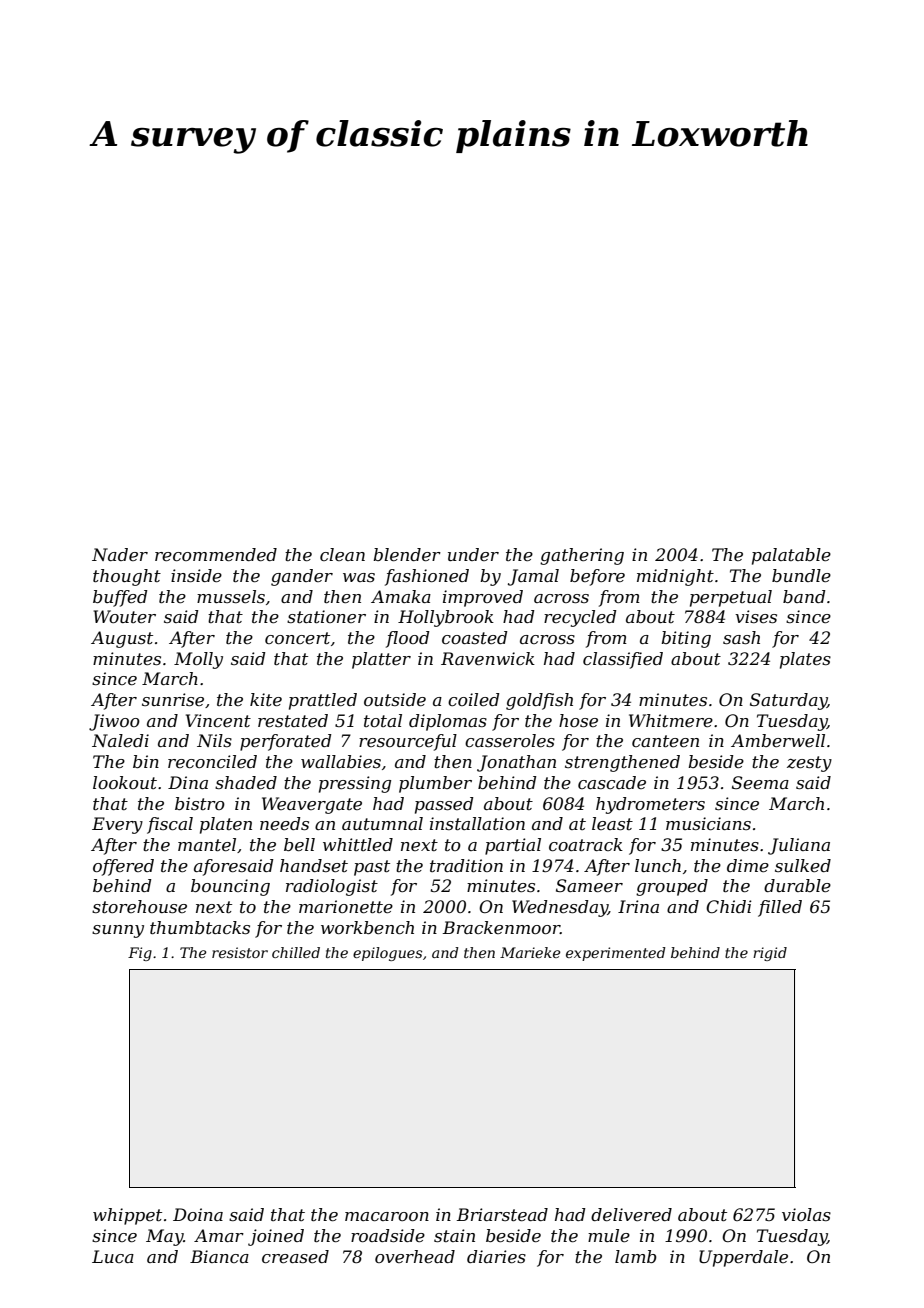 This document has height=1308, width=924. What do you see at coordinates (756, 616) in the document?
I see `vises` at bounding box center [756, 616].
